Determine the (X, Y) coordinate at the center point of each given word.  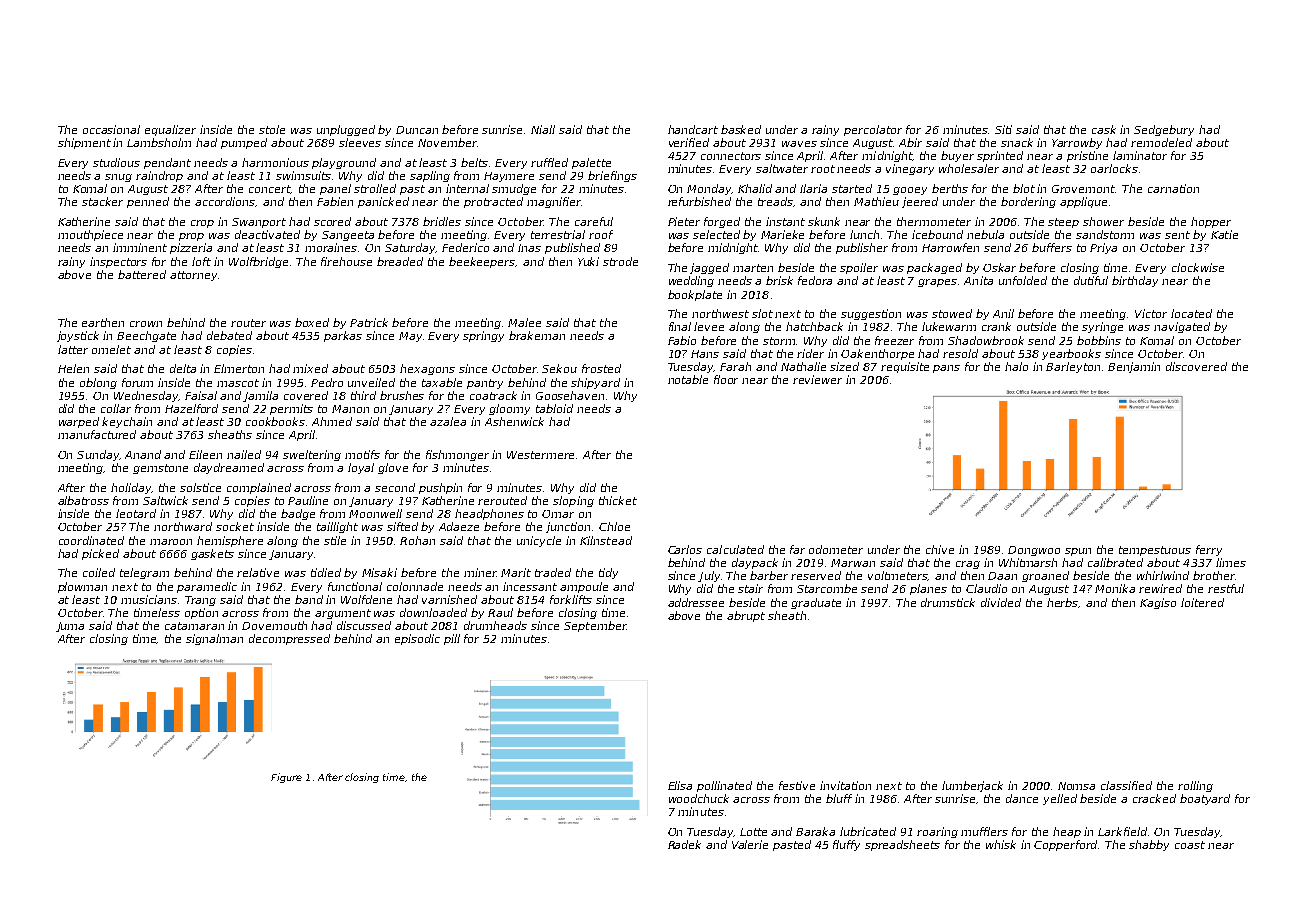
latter (73, 349)
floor (726, 379)
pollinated (724, 786)
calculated (735, 549)
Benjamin (1134, 367)
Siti (1003, 129)
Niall (543, 129)
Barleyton (1073, 367)
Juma (70, 627)
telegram (144, 573)
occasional (111, 129)
